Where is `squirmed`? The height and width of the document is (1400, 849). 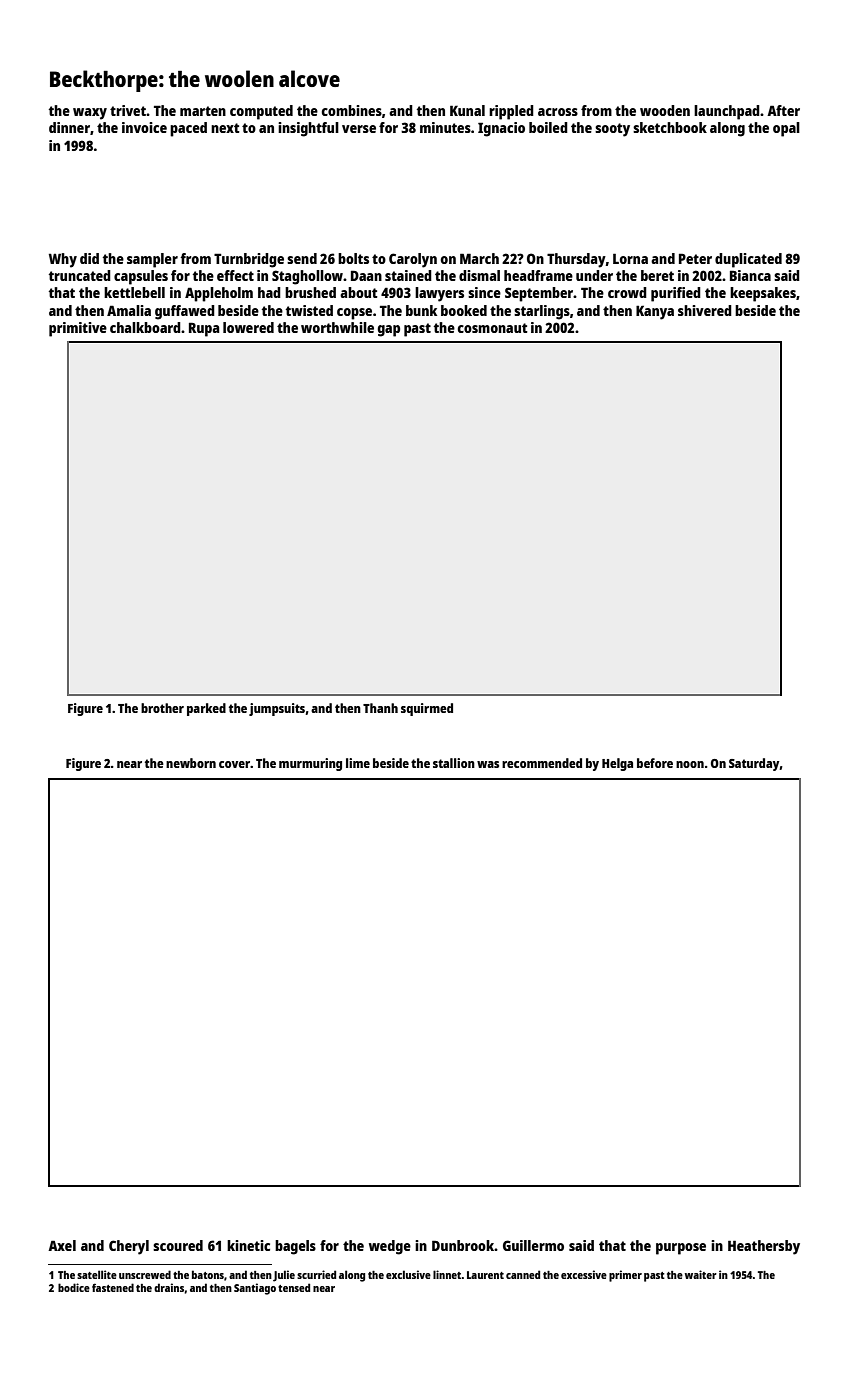
squirmed is located at coordinates (427, 709).
